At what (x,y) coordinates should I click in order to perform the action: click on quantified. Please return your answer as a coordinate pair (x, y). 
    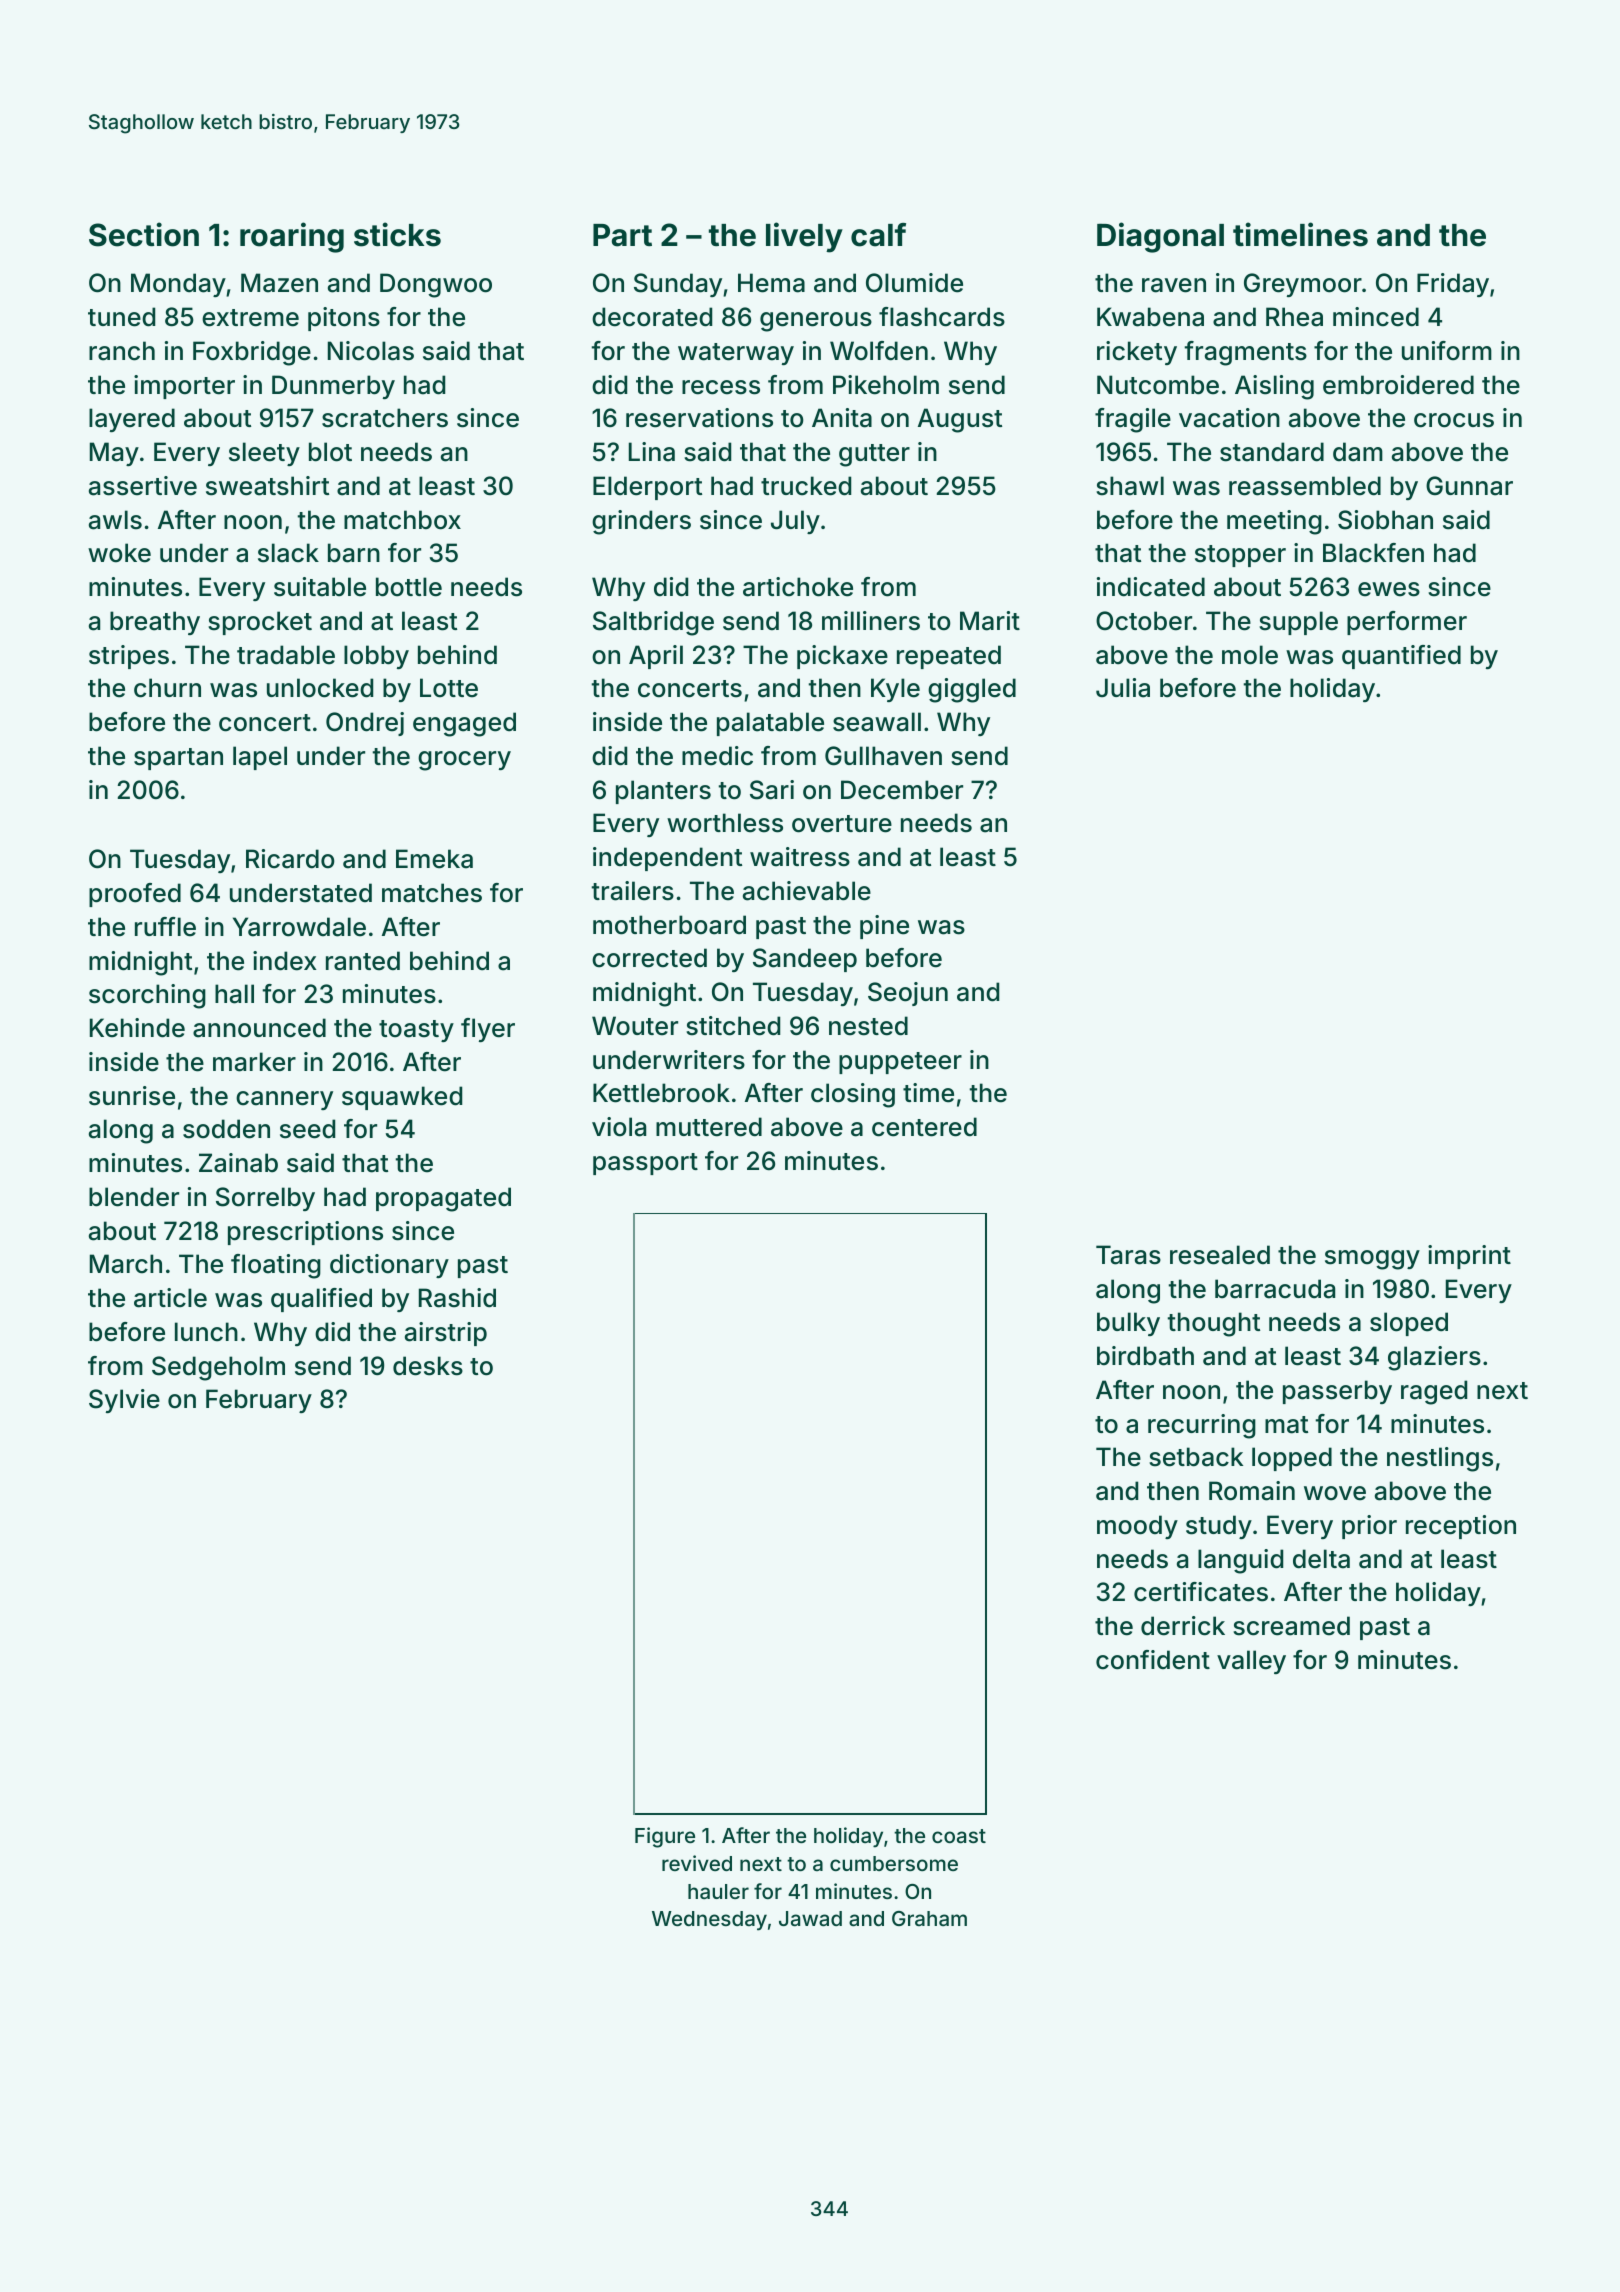
    Looking at the image, I should click on (1401, 657).
